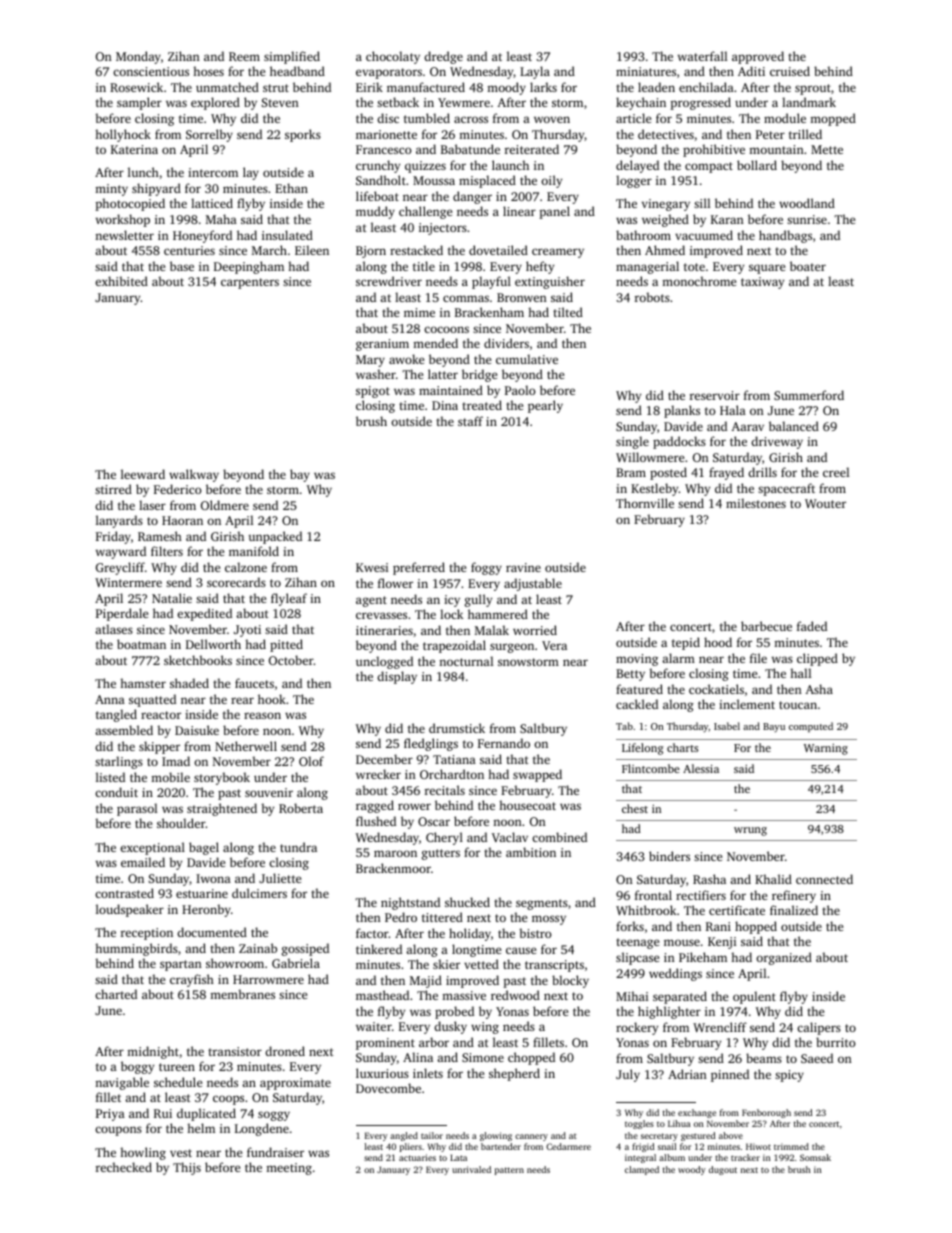 This page has height=1233, width=952. I want to click on meeting, so click(289, 1169).
